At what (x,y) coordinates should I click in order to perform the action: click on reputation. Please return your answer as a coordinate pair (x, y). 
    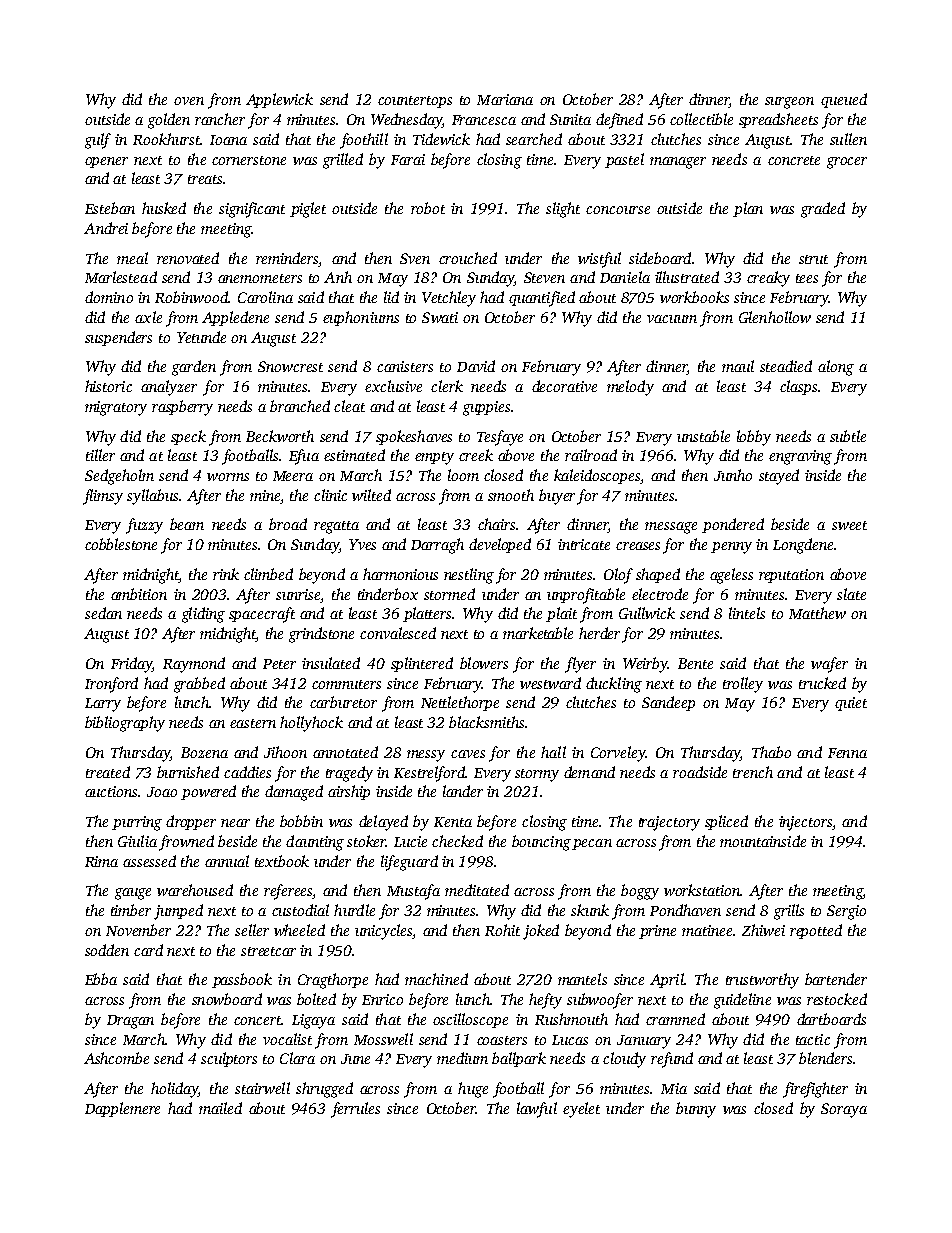
    Looking at the image, I should click on (791, 576).
